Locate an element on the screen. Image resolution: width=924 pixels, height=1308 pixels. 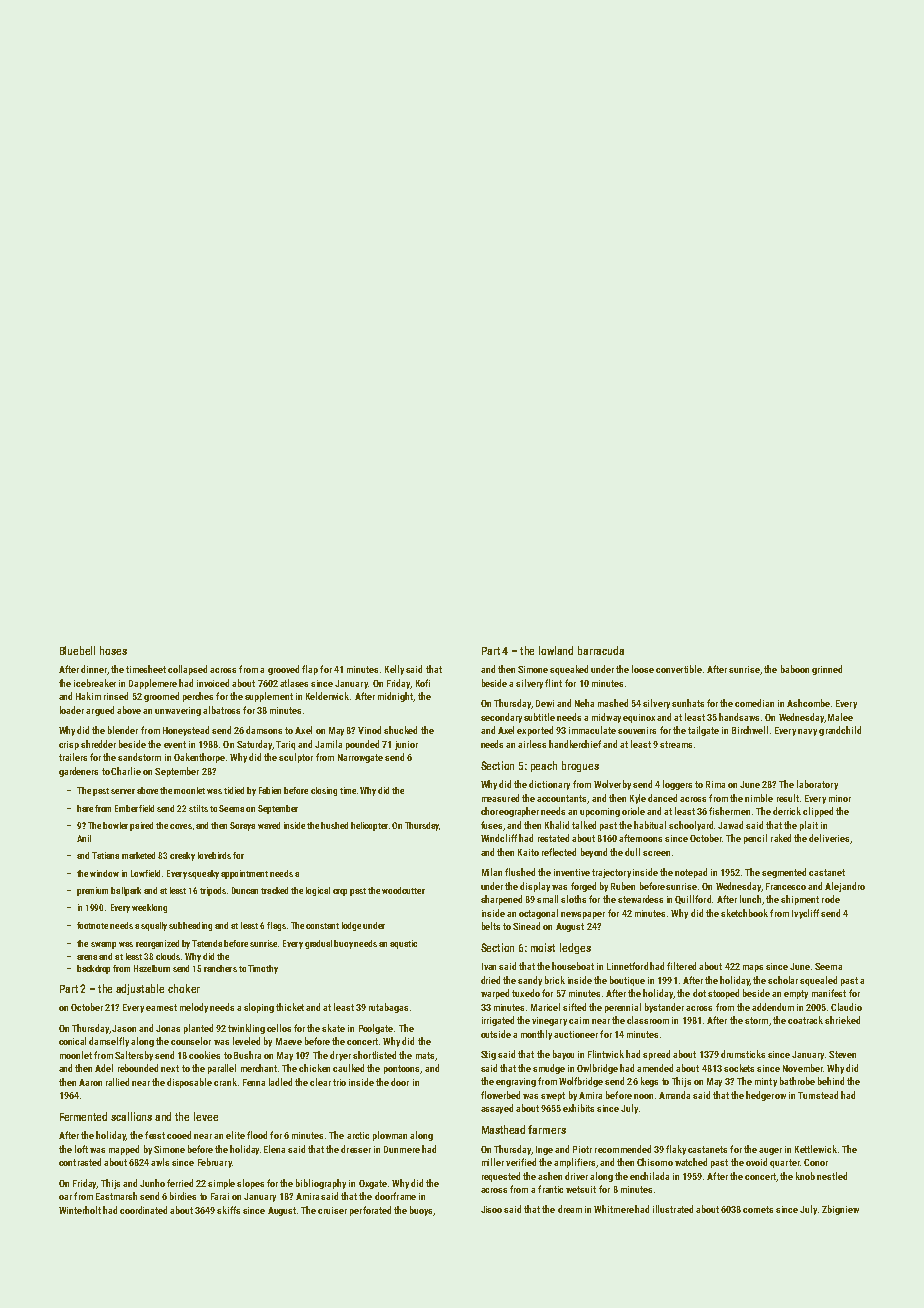
deliveries is located at coordinates (829, 838).
